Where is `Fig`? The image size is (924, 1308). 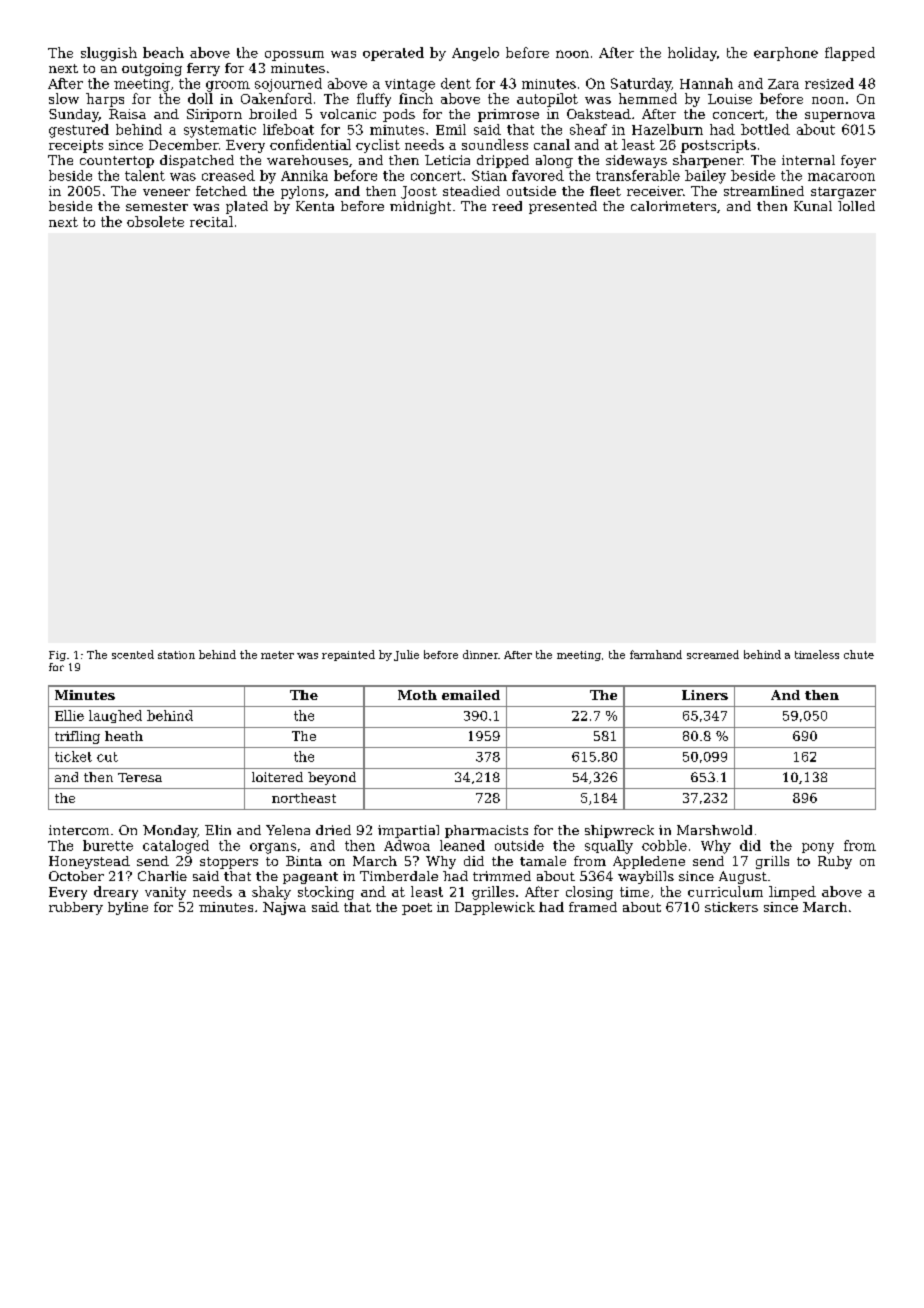
Fig is located at coordinates (57, 656).
